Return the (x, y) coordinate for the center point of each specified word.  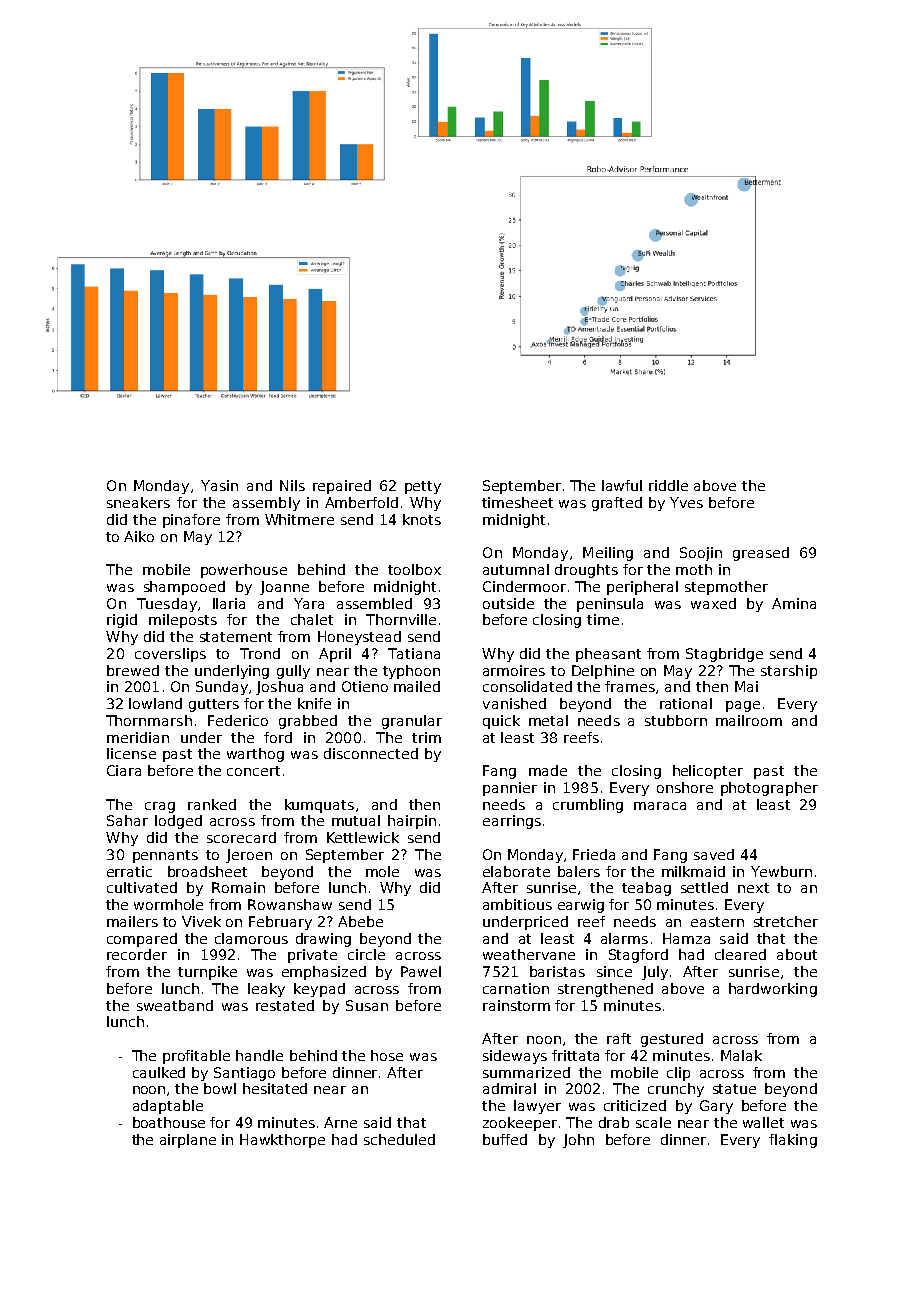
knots (422, 519)
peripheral (642, 588)
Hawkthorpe (282, 1141)
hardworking (773, 990)
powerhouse (244, 571)
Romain (238, 887)
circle (366, 954)
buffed (505, 1139)
